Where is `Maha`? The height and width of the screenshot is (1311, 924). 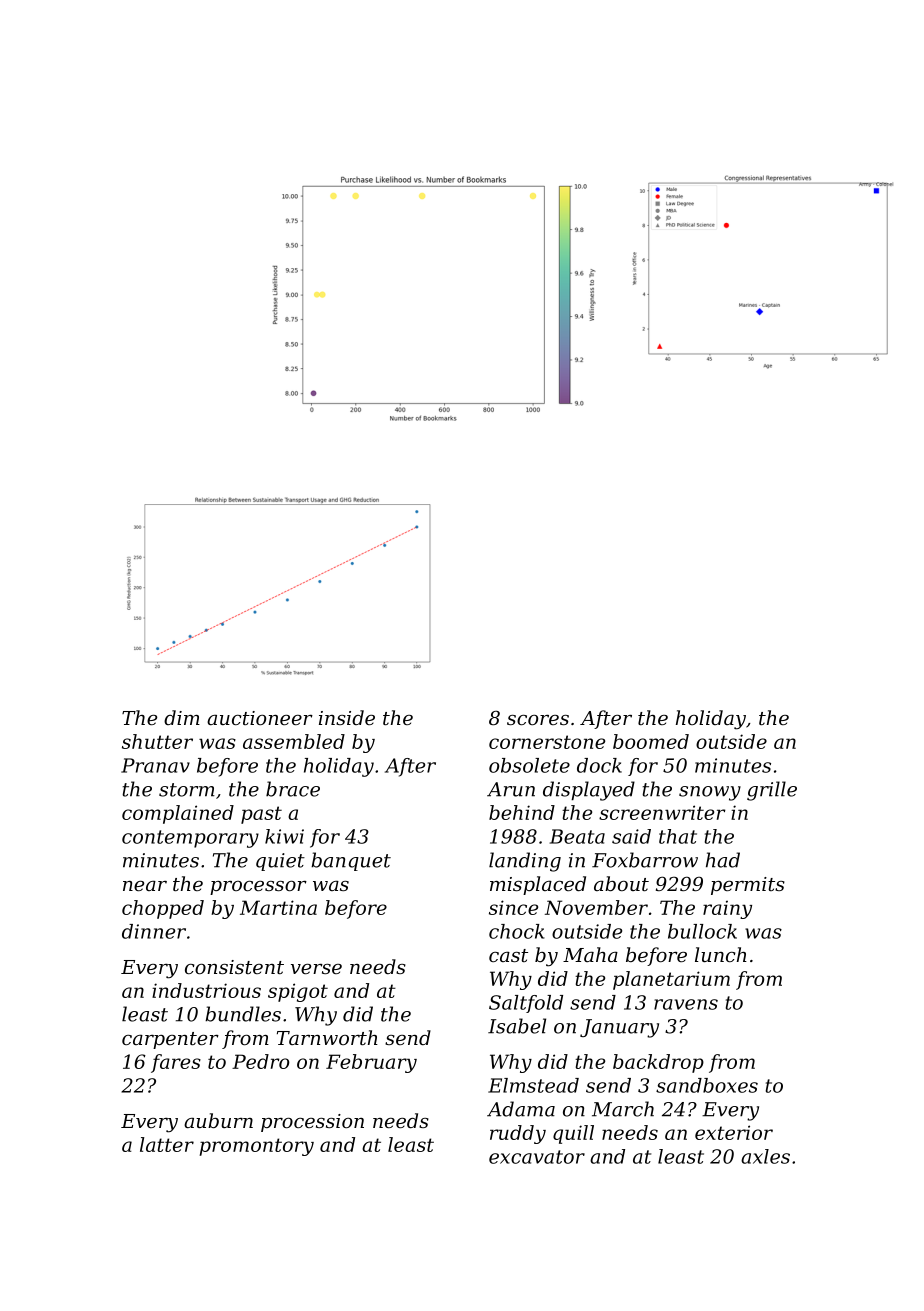
Maha is located at coordinates (590, 954).
